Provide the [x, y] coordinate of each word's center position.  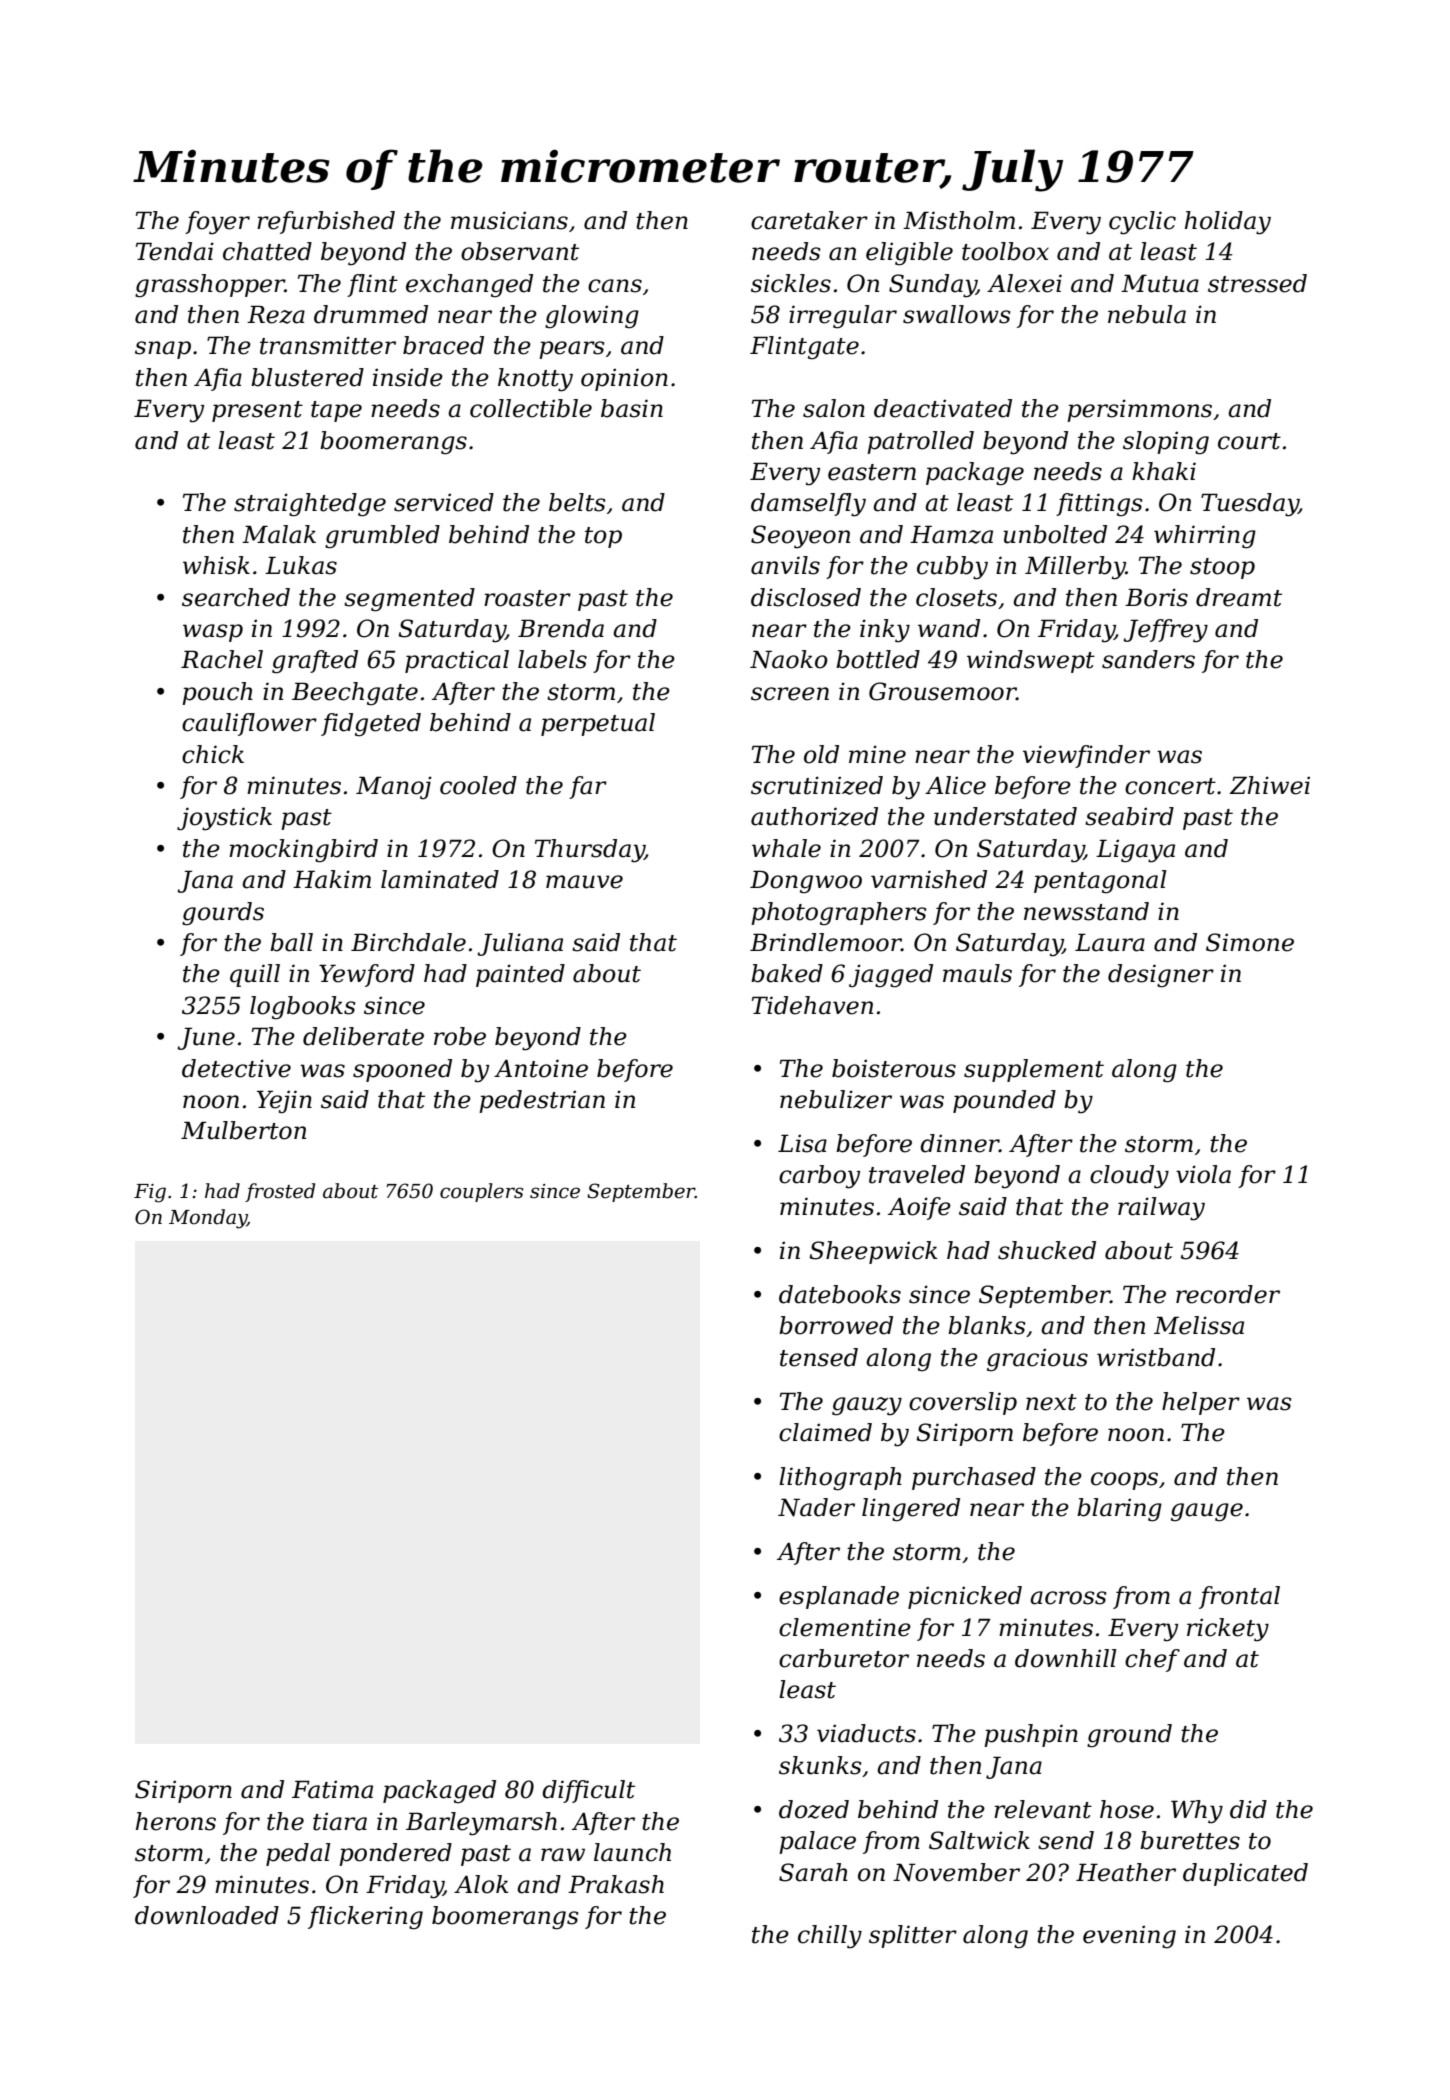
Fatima [332, 1789]
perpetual [598, 724]
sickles [791, 283]
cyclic [1142, 223]
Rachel [222, 659]
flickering [365, 1918]
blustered [307, 377]
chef [1152, 1660]
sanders [1148, 659]
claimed [825, 1432]
